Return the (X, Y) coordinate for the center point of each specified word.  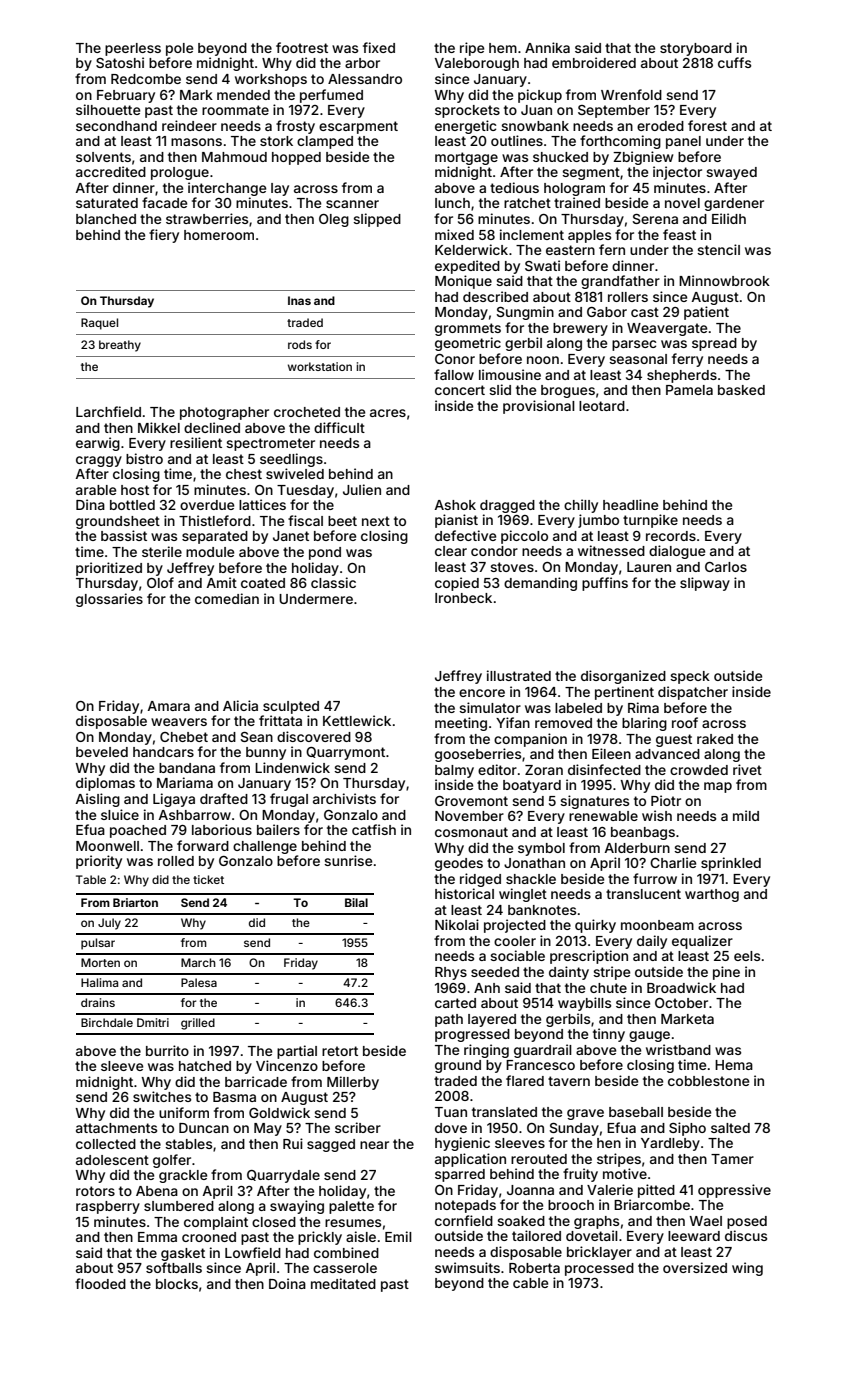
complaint (216, 1223)
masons (196, 142)
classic (333, 582)
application (470, 1160)
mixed (454, 234)
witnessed (611, 550)
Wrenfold (631, 94)
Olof (160, 582)
